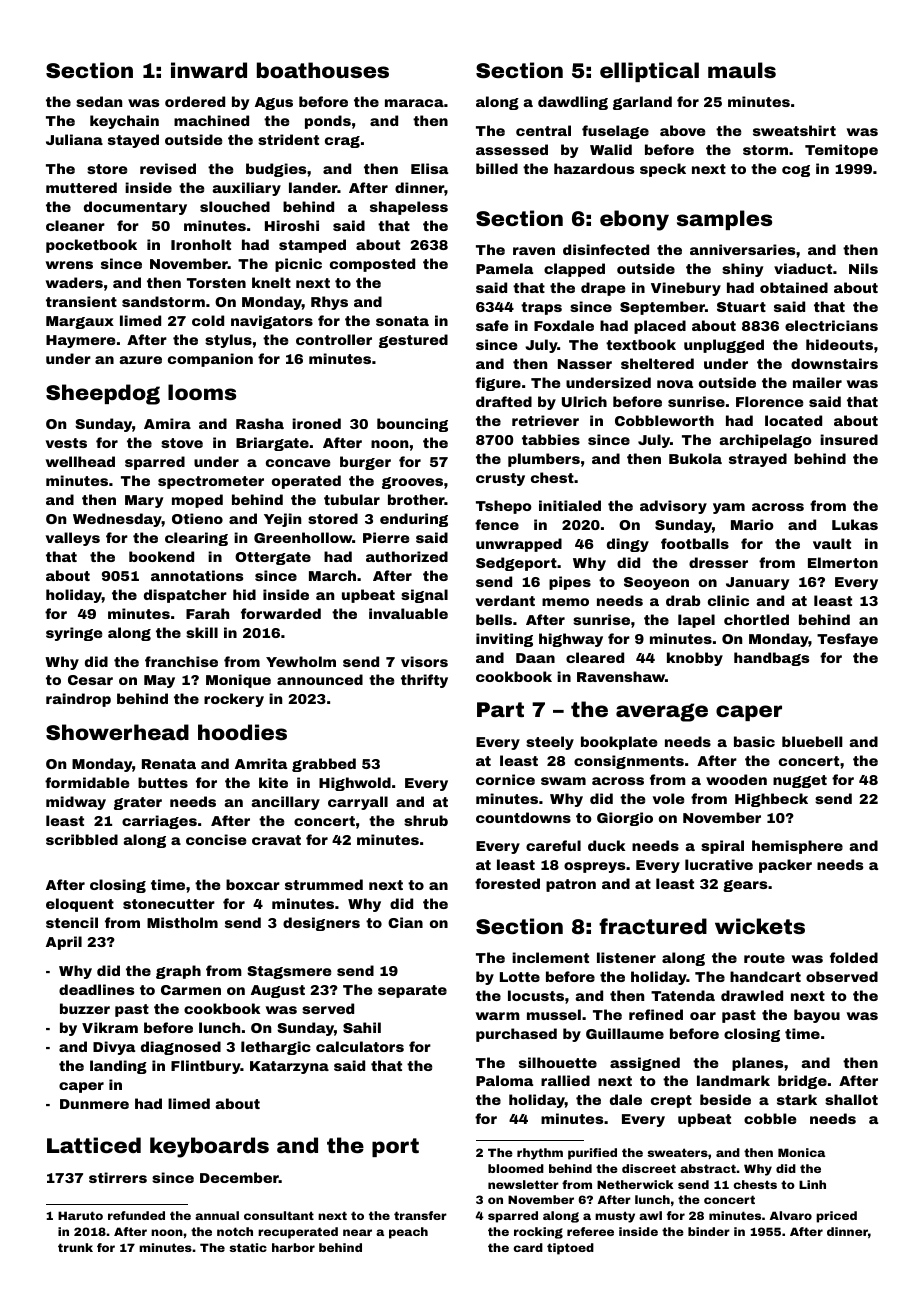 This screenshot has width=924, height=1308. What do you see at coordinates (136, 1215) in the screenshot?
I see `refunded` at bounding box center [136, 1215].
